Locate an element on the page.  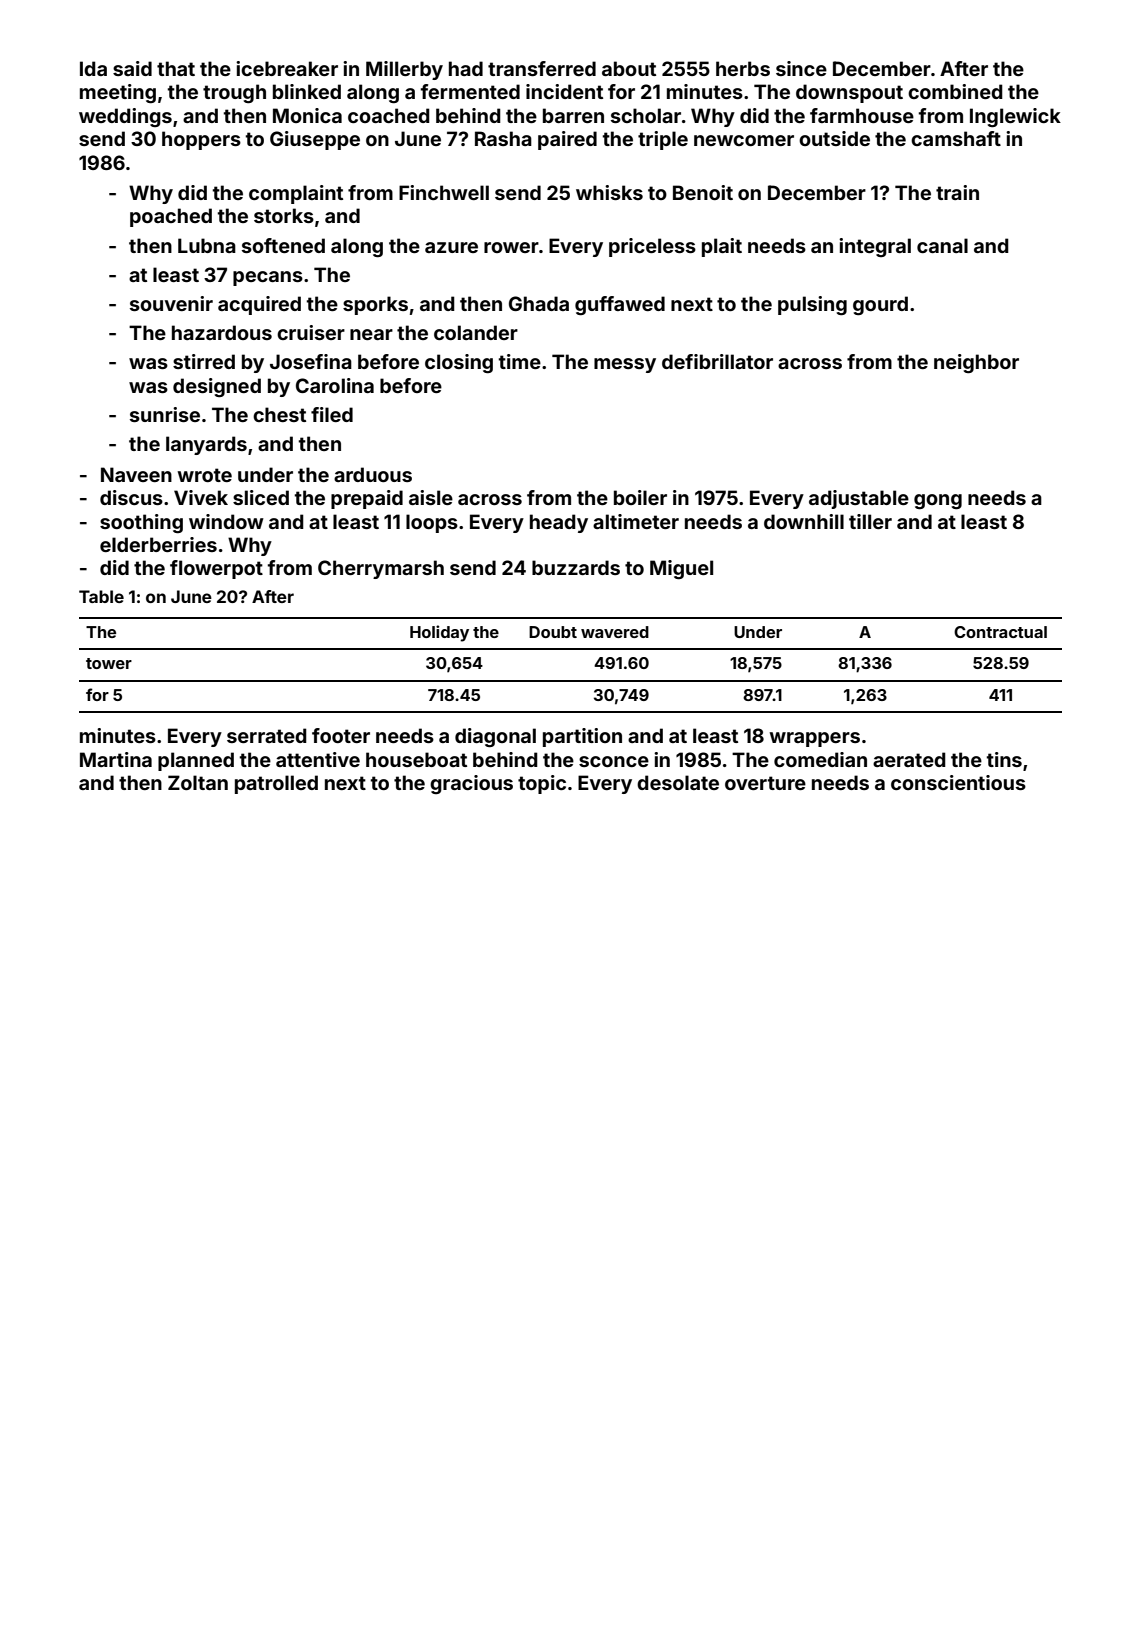
prepaid is located at coordinates (367, 499).
